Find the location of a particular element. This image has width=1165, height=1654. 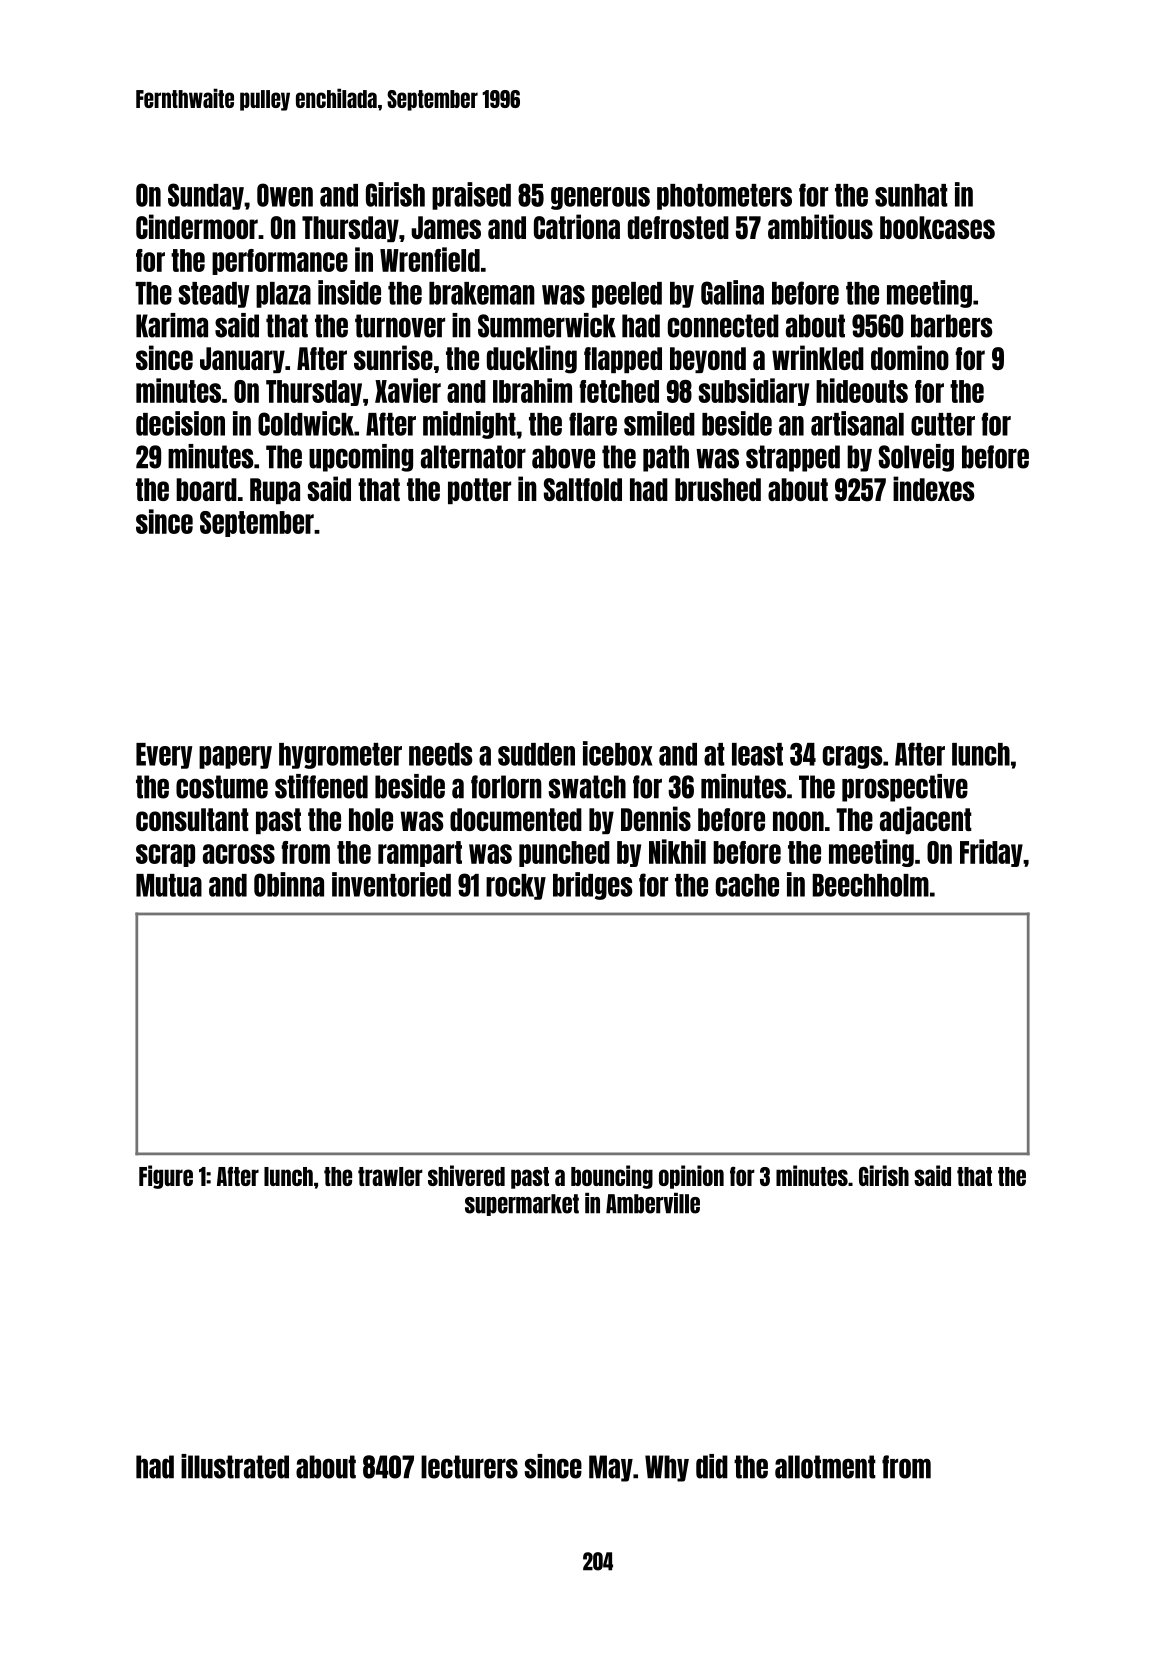

supermarket is located at coordinates (522, 1205).
